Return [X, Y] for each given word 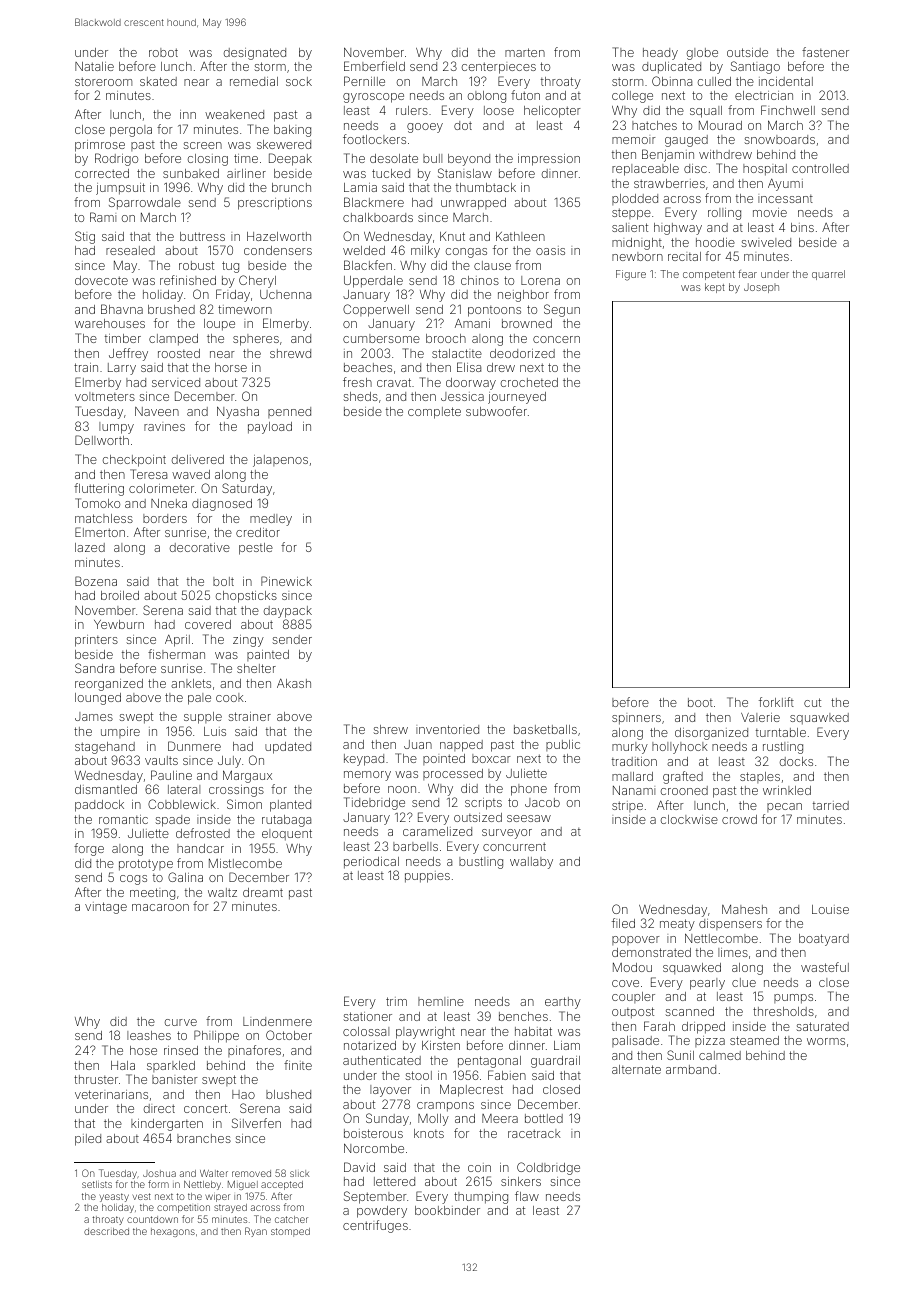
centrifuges [375, 1226]
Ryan [256, 1232]
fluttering [99, 489]
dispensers [730, 924]
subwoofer [496, 411]
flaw [527, 1196]
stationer [367, 1016]
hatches [654, 125]
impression [549, 160]
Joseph [761, 288]
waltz [222, 892]
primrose [100, 146]
